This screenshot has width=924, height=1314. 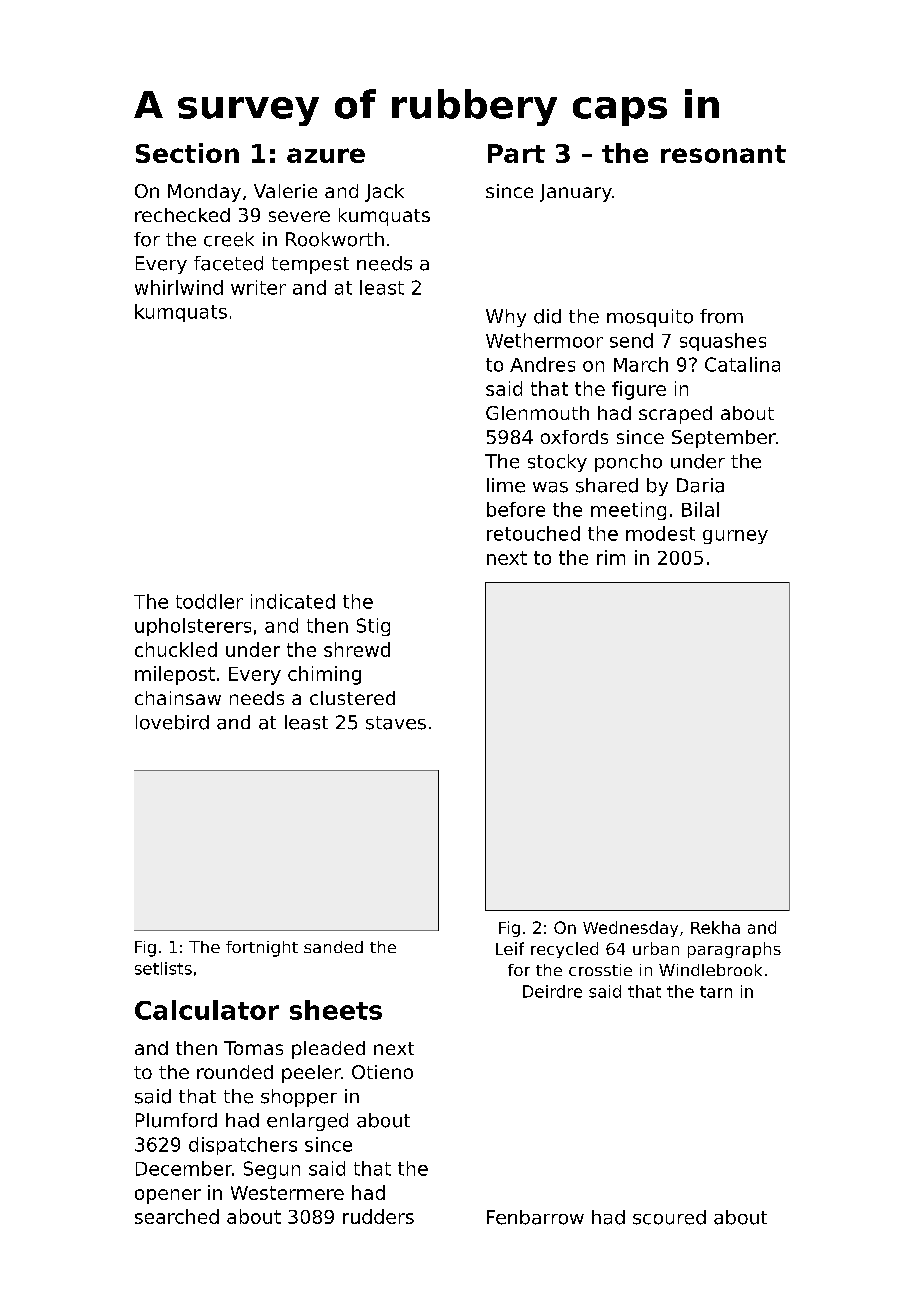 What do you see at coordinates (285, 191) in the screenshot?
I see `Valerie` at bounding box center [285, 191].
